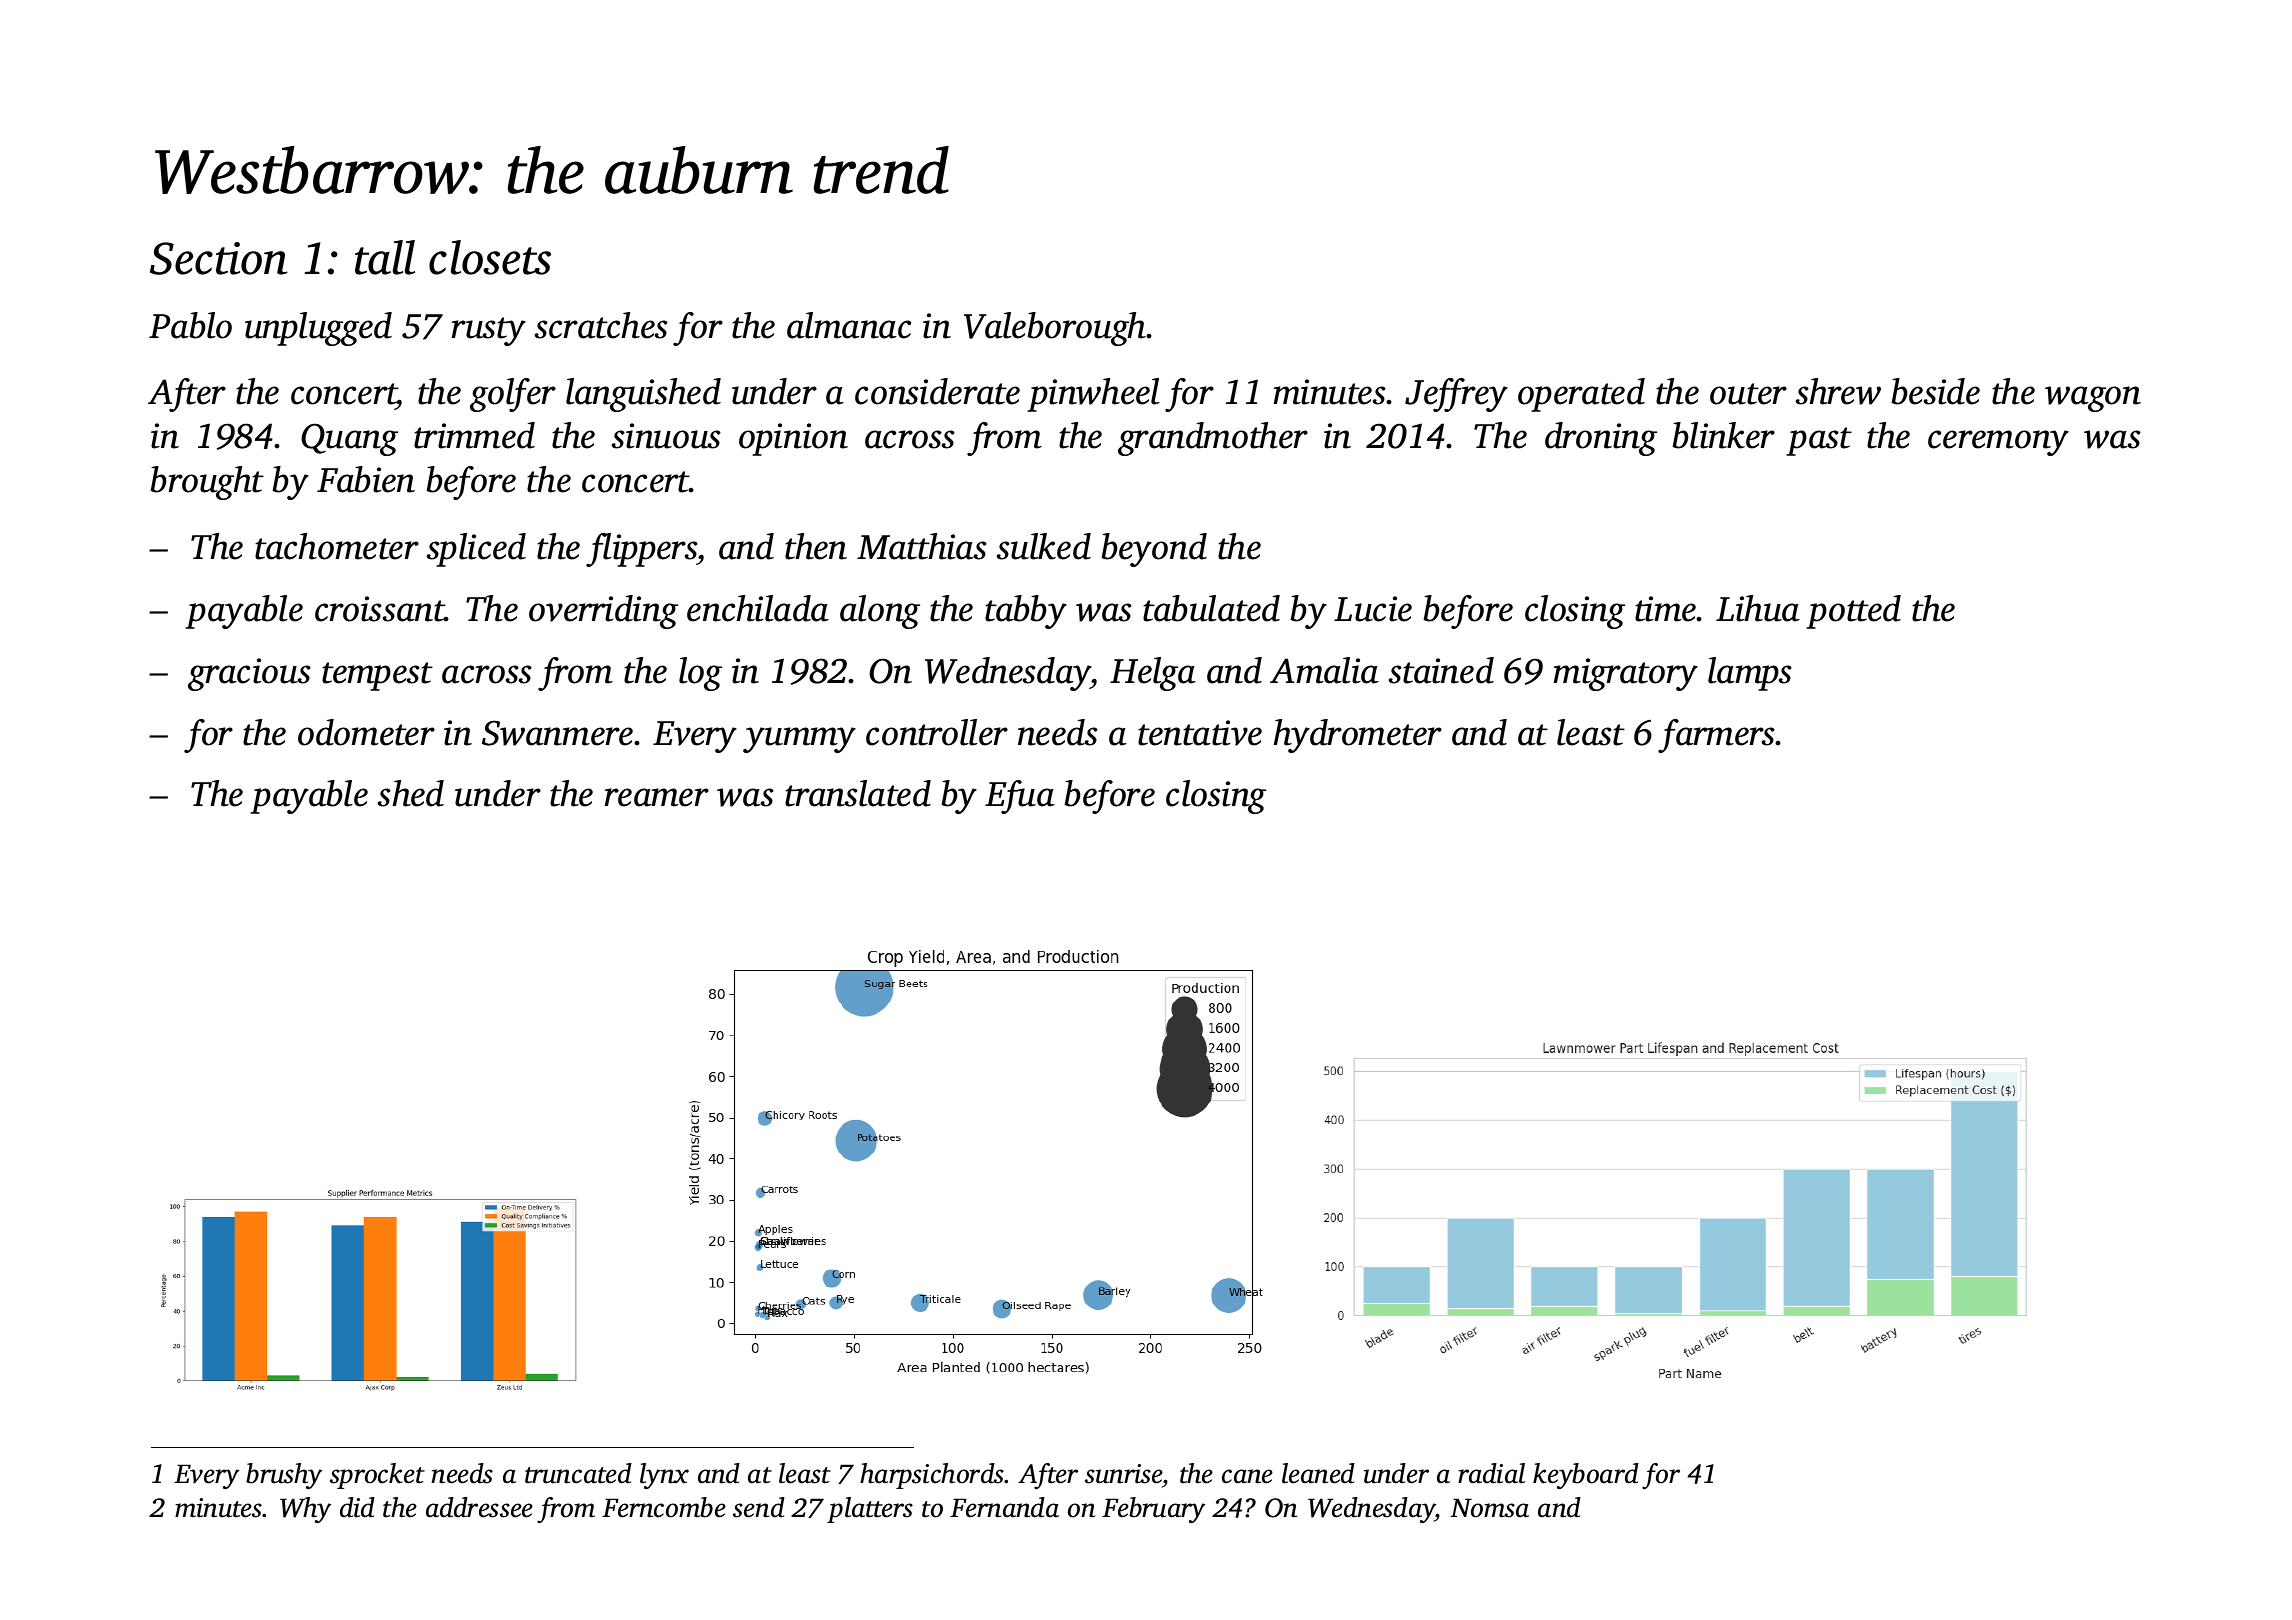  Describe the element at coordinates (932, 1476) in the page. I see `harpsichords` at that location.
